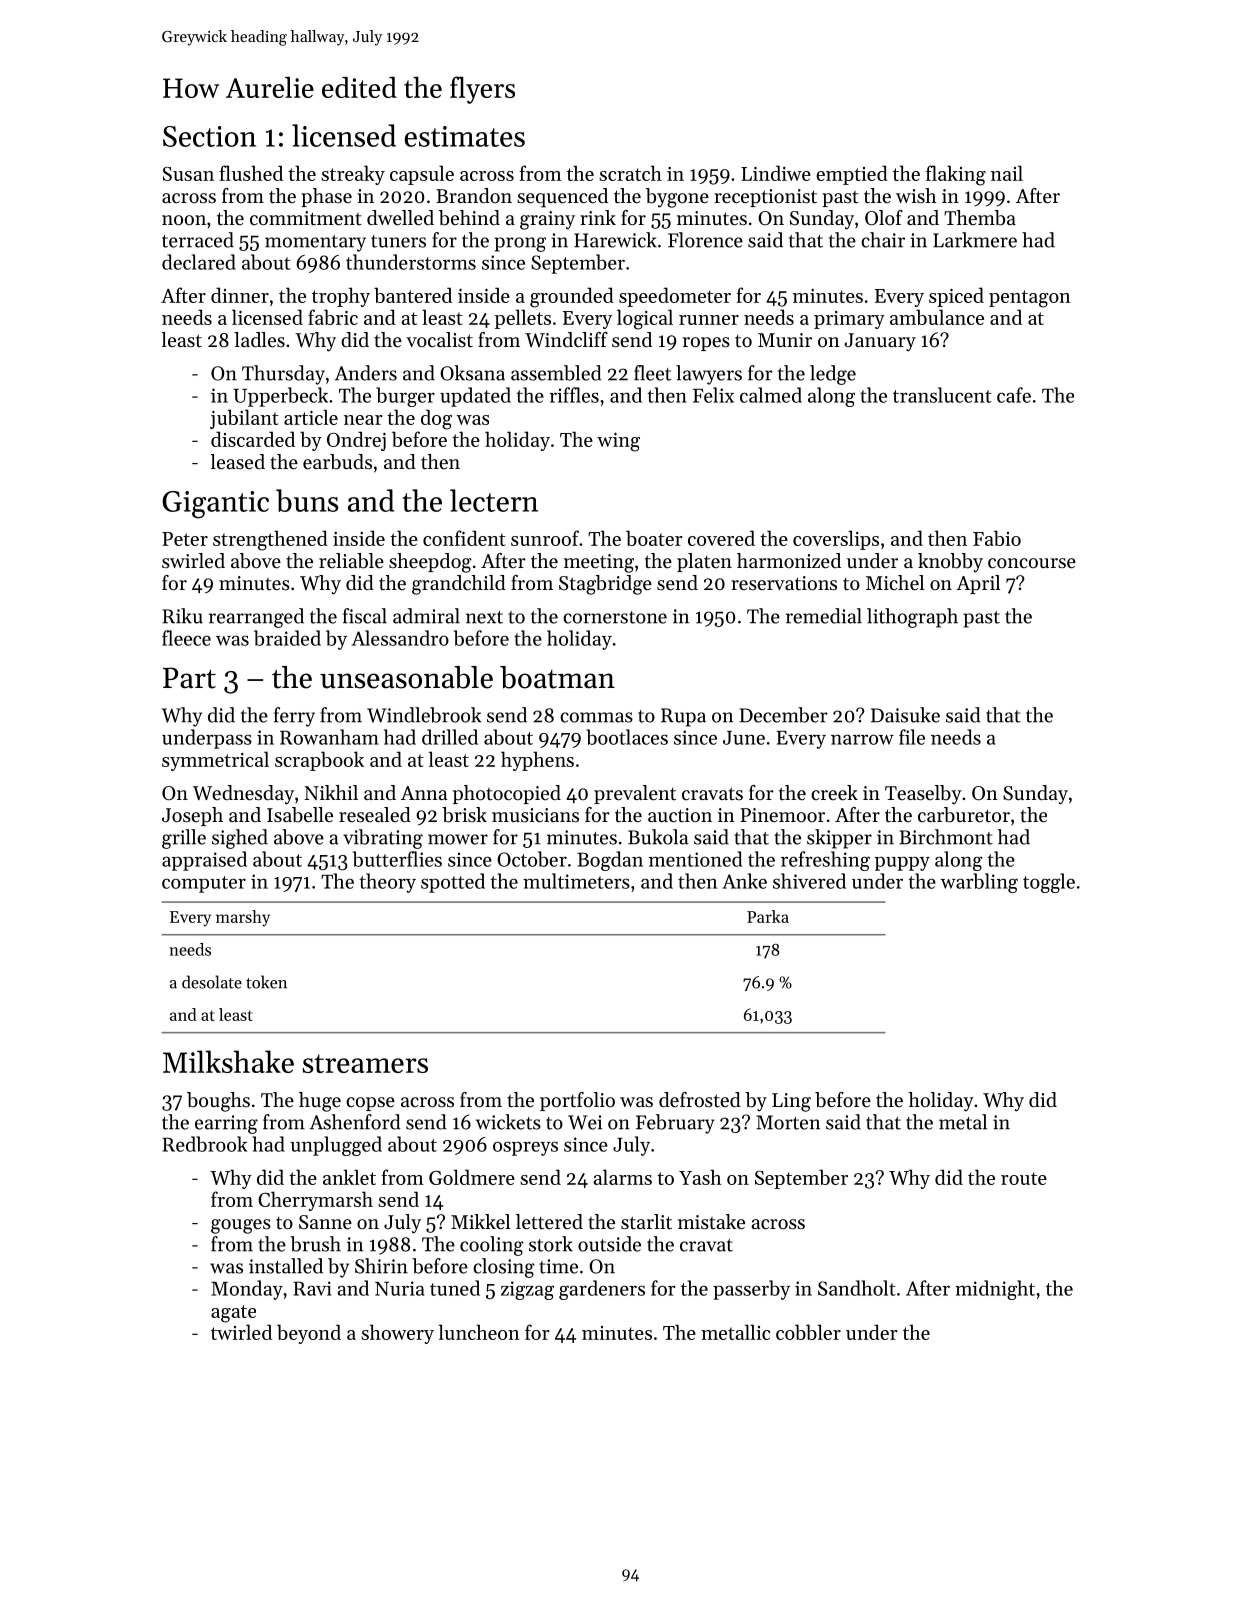 The height and width of the image is (1608, 1243). Describe the element at coordinates (226, 1124) in the image. I see `earring` at that location.
